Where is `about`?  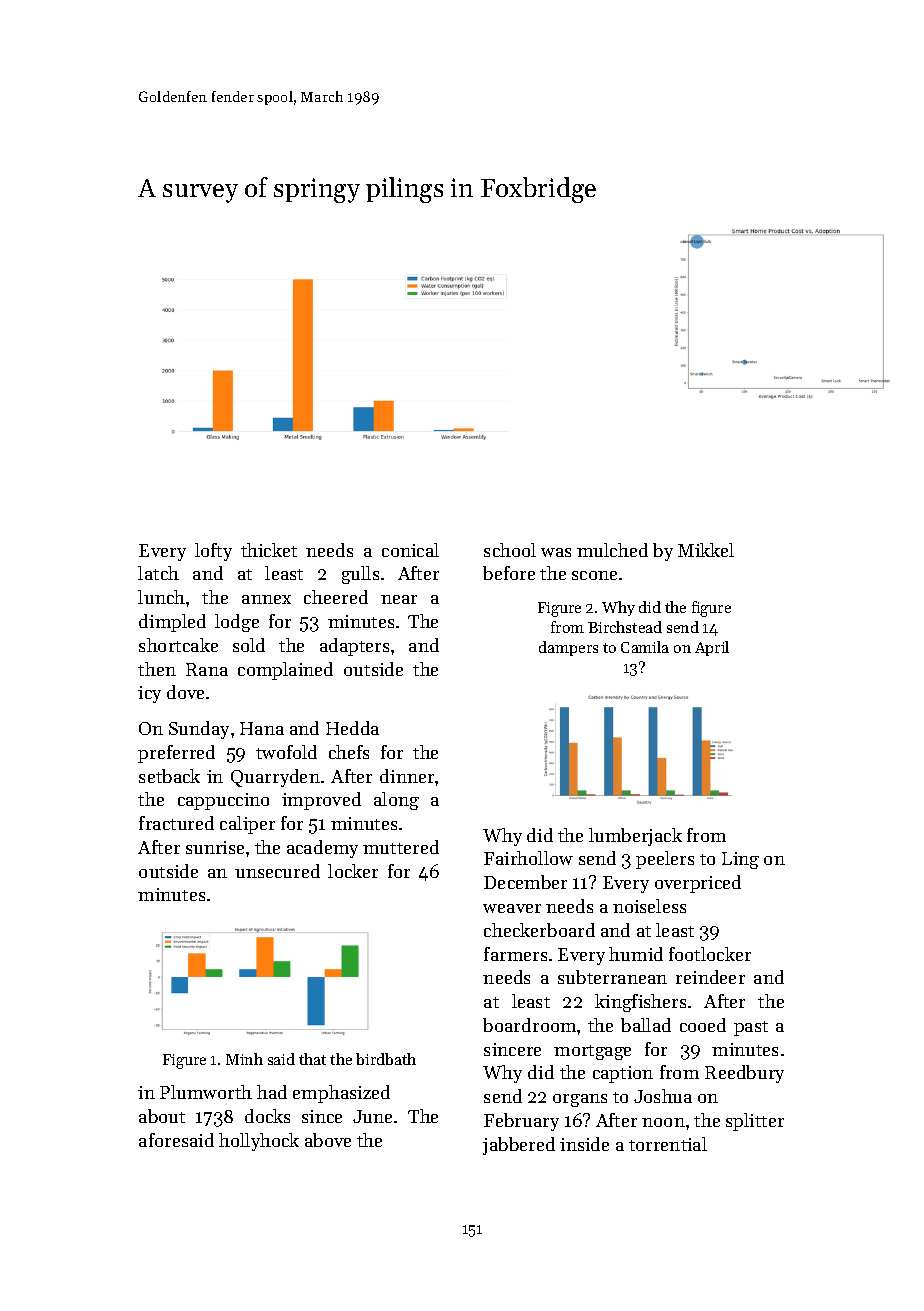 about is located at coordinates (162, 1116).
